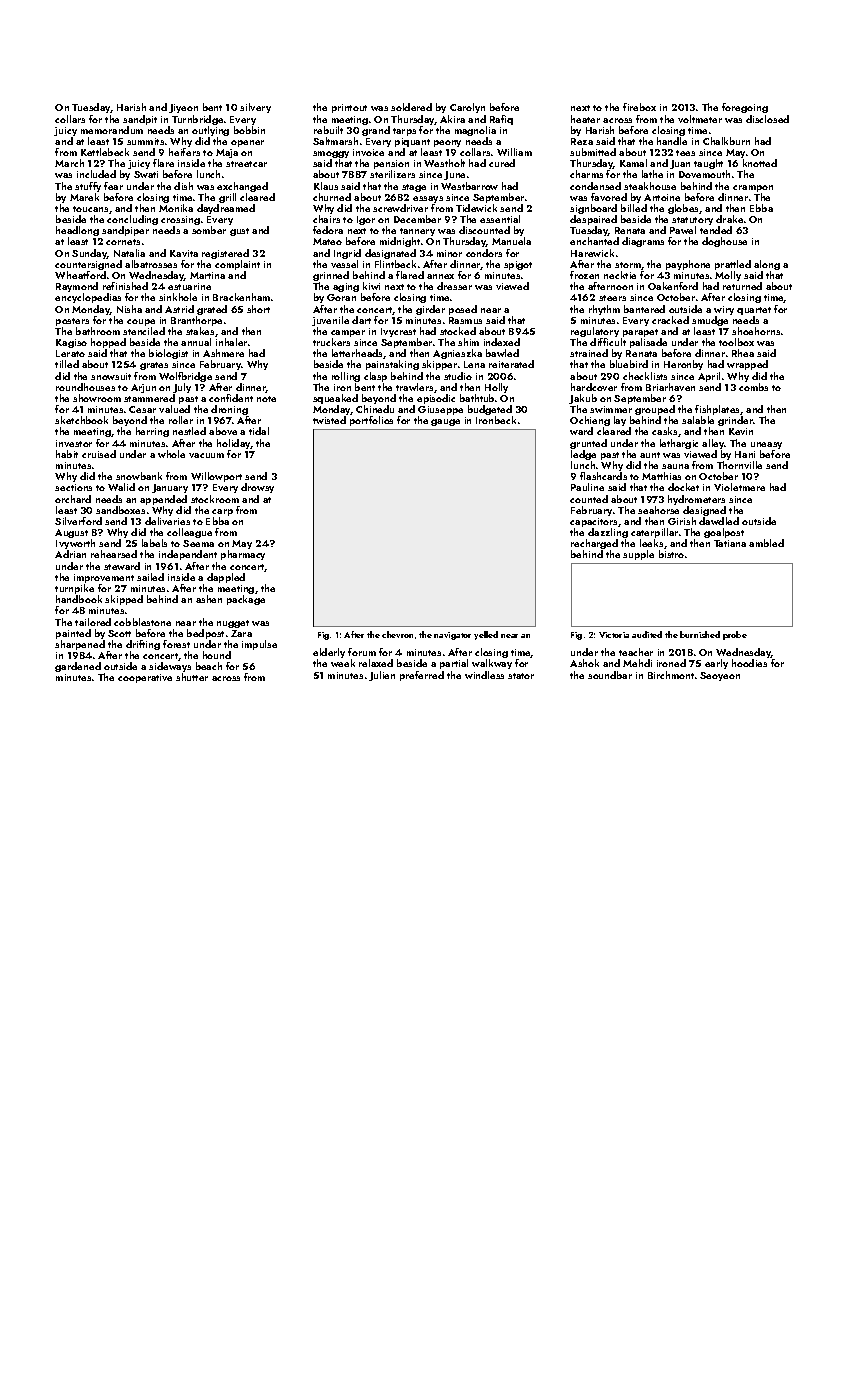  Describe the element at coordinates (259, 645) in the screenshot. I see `impulse` at that location.
